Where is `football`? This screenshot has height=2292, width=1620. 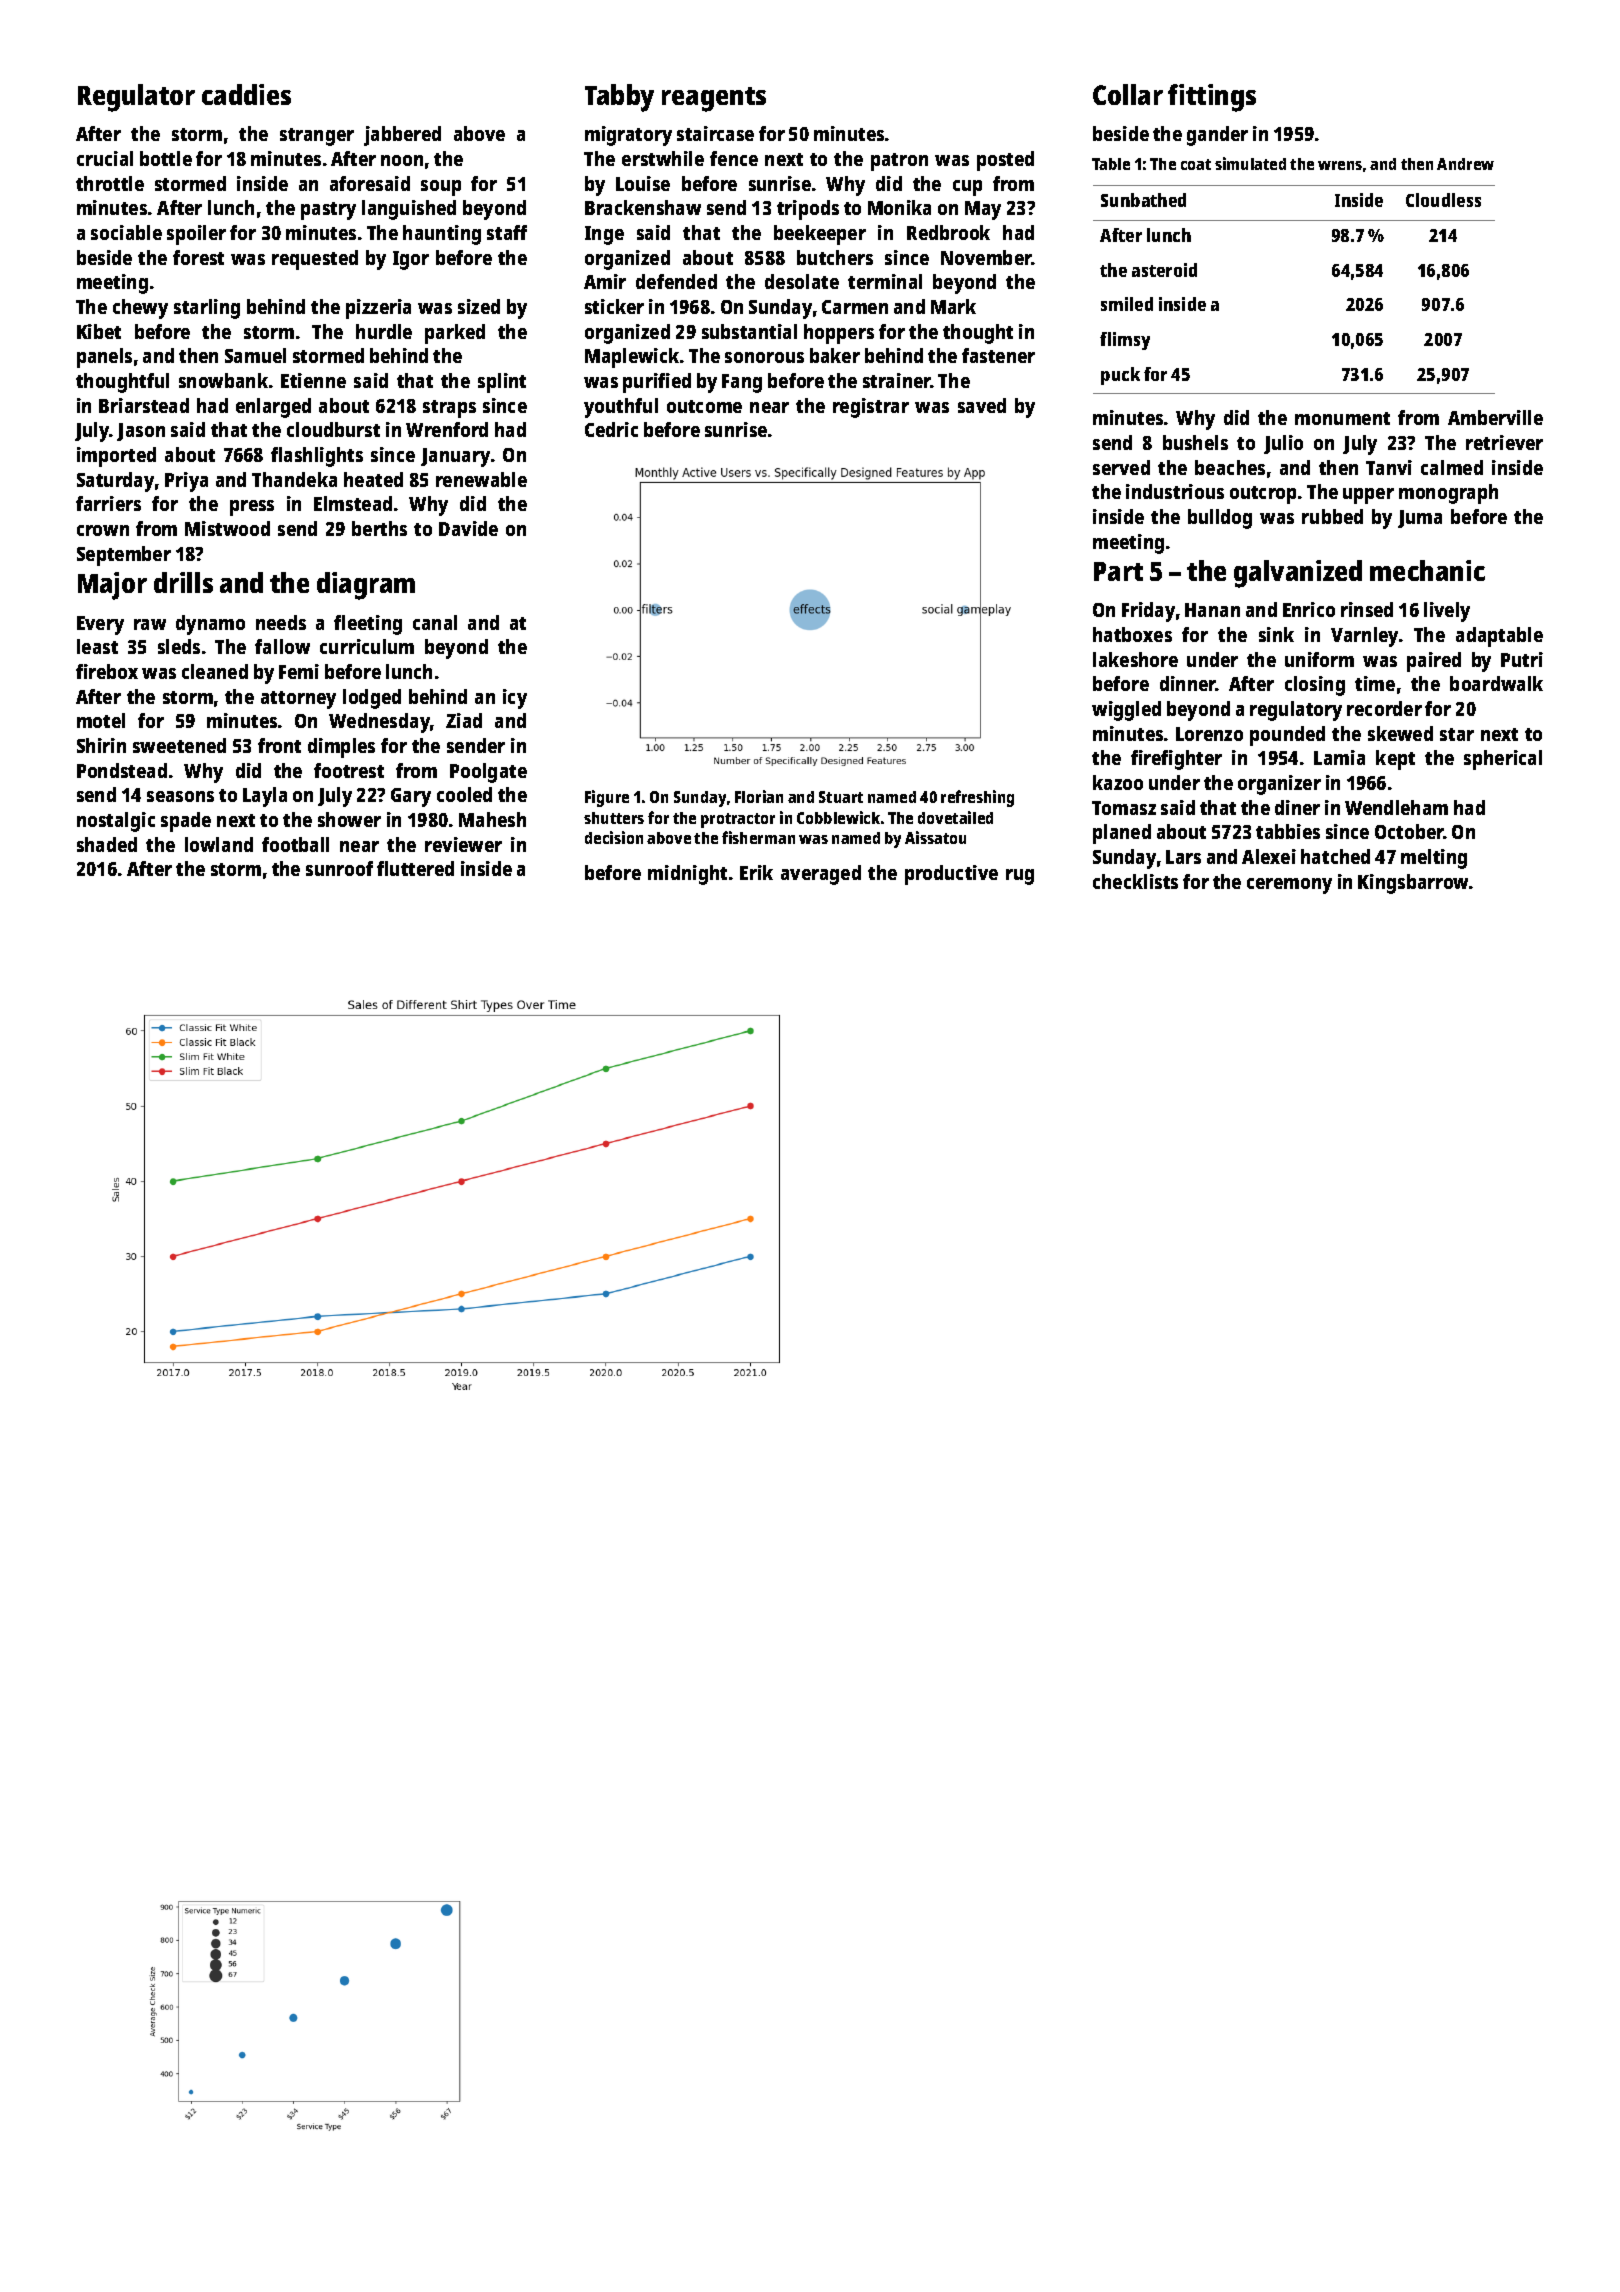 football is located at coordinates (295, 844).
